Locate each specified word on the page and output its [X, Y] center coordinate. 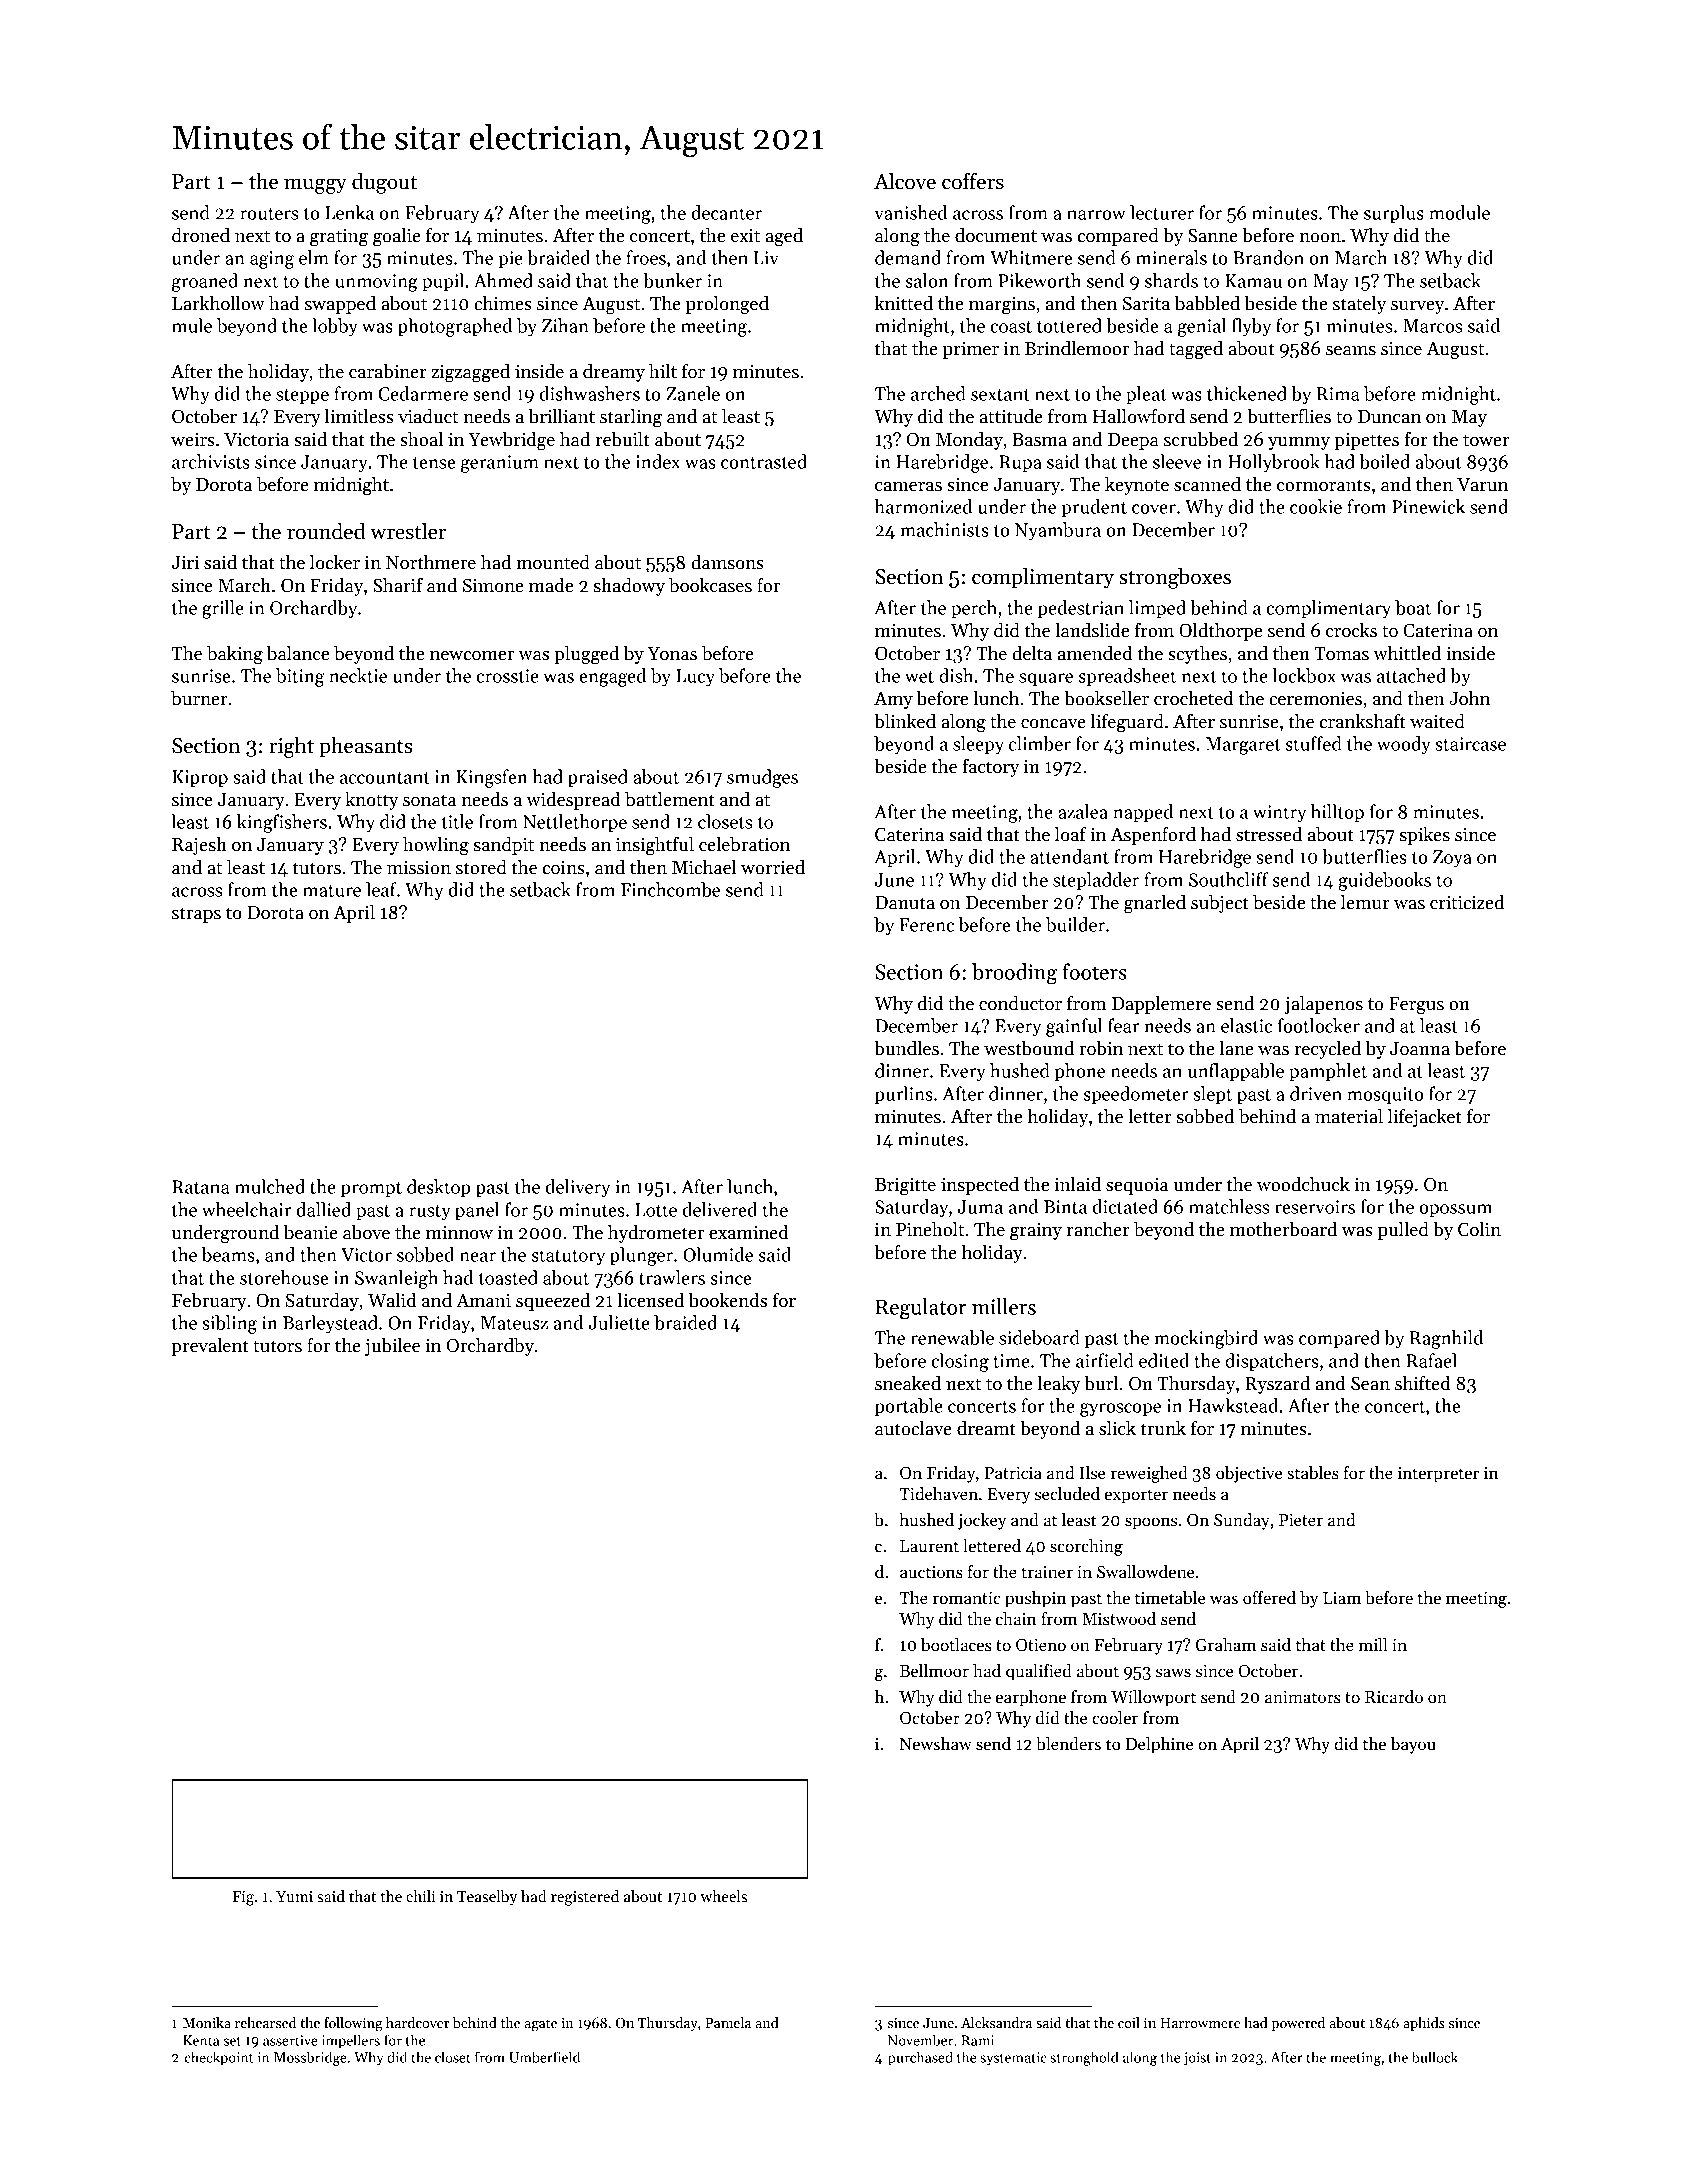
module [1459, 212]
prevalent [210, 1347]
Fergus [1416, 1006]
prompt [371, 1190]
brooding [1014, 974]
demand [908, 257]
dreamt [986, 1428]
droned [201, 235]
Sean [1370, 1383]
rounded [326, 531]
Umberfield [544, 2057]
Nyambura [1058, 531]
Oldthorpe [1220, 632]
